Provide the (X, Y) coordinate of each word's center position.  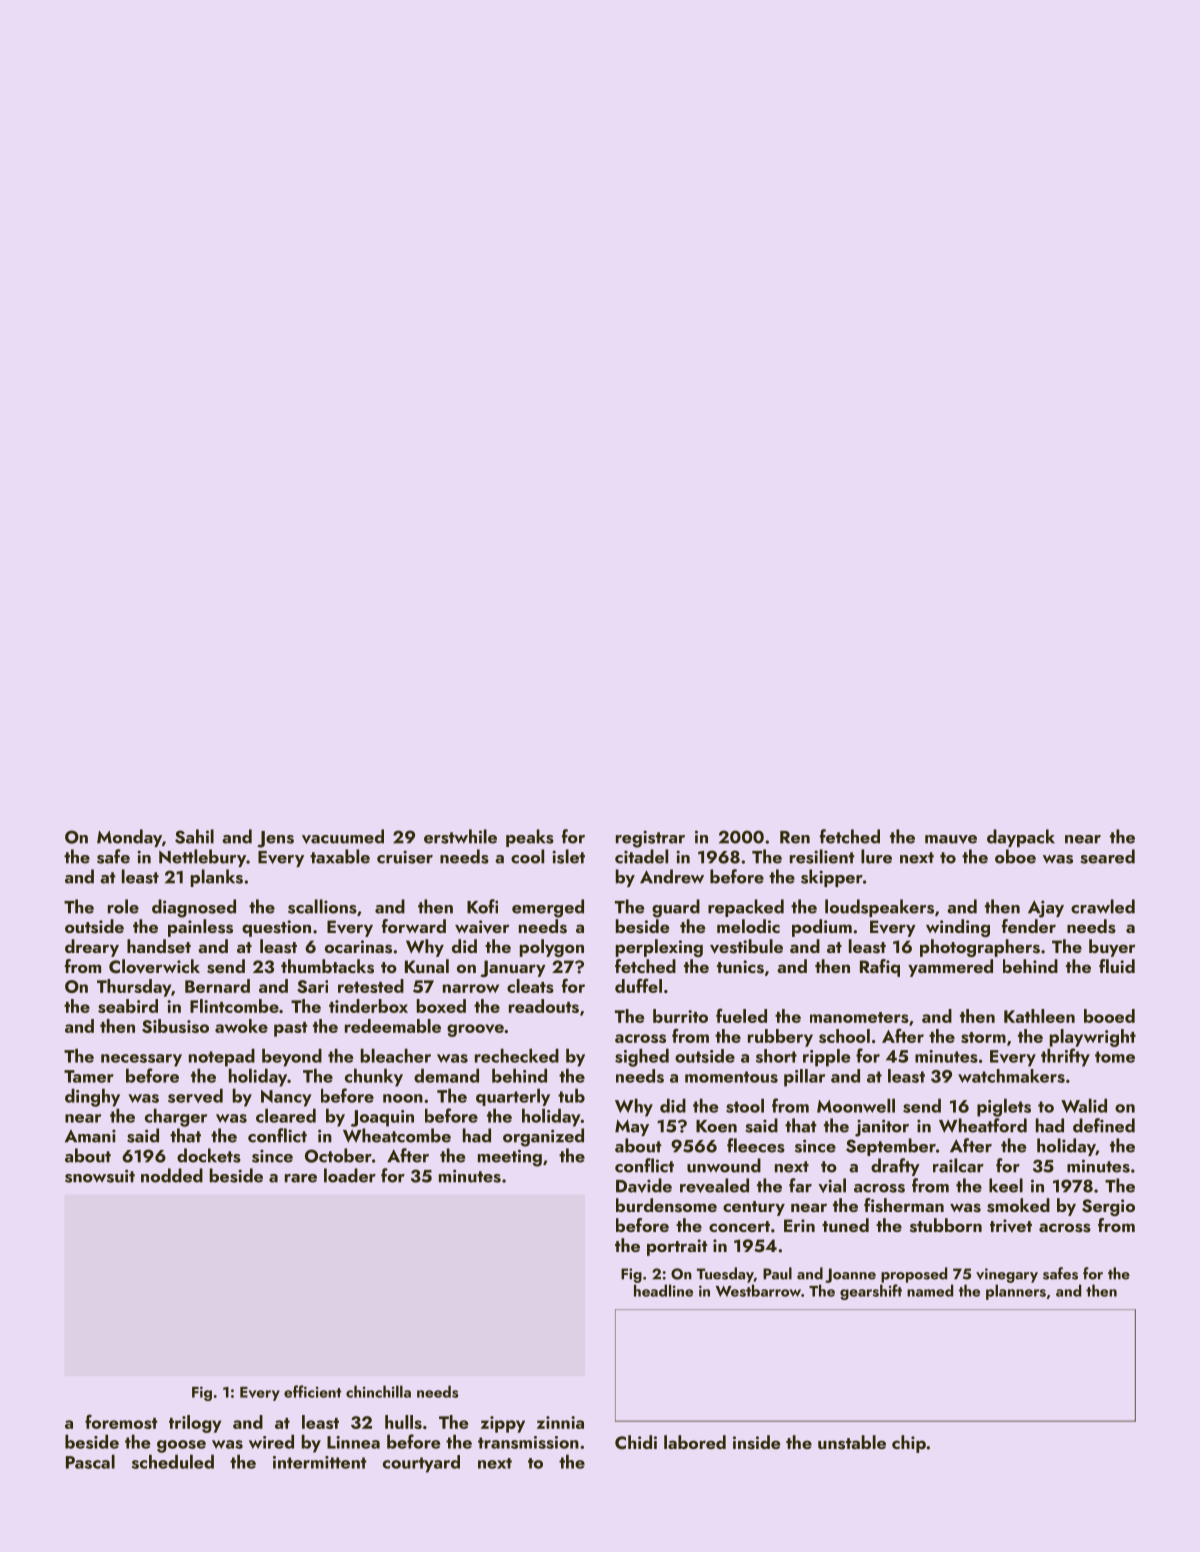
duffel (638, 985)
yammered (950, 968)
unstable (852, 1442)
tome (1115, 1057)
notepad (222, 1057)
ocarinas (358, 947)
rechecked (517, 1055)
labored (695, 1442)
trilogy (195, 1424)
